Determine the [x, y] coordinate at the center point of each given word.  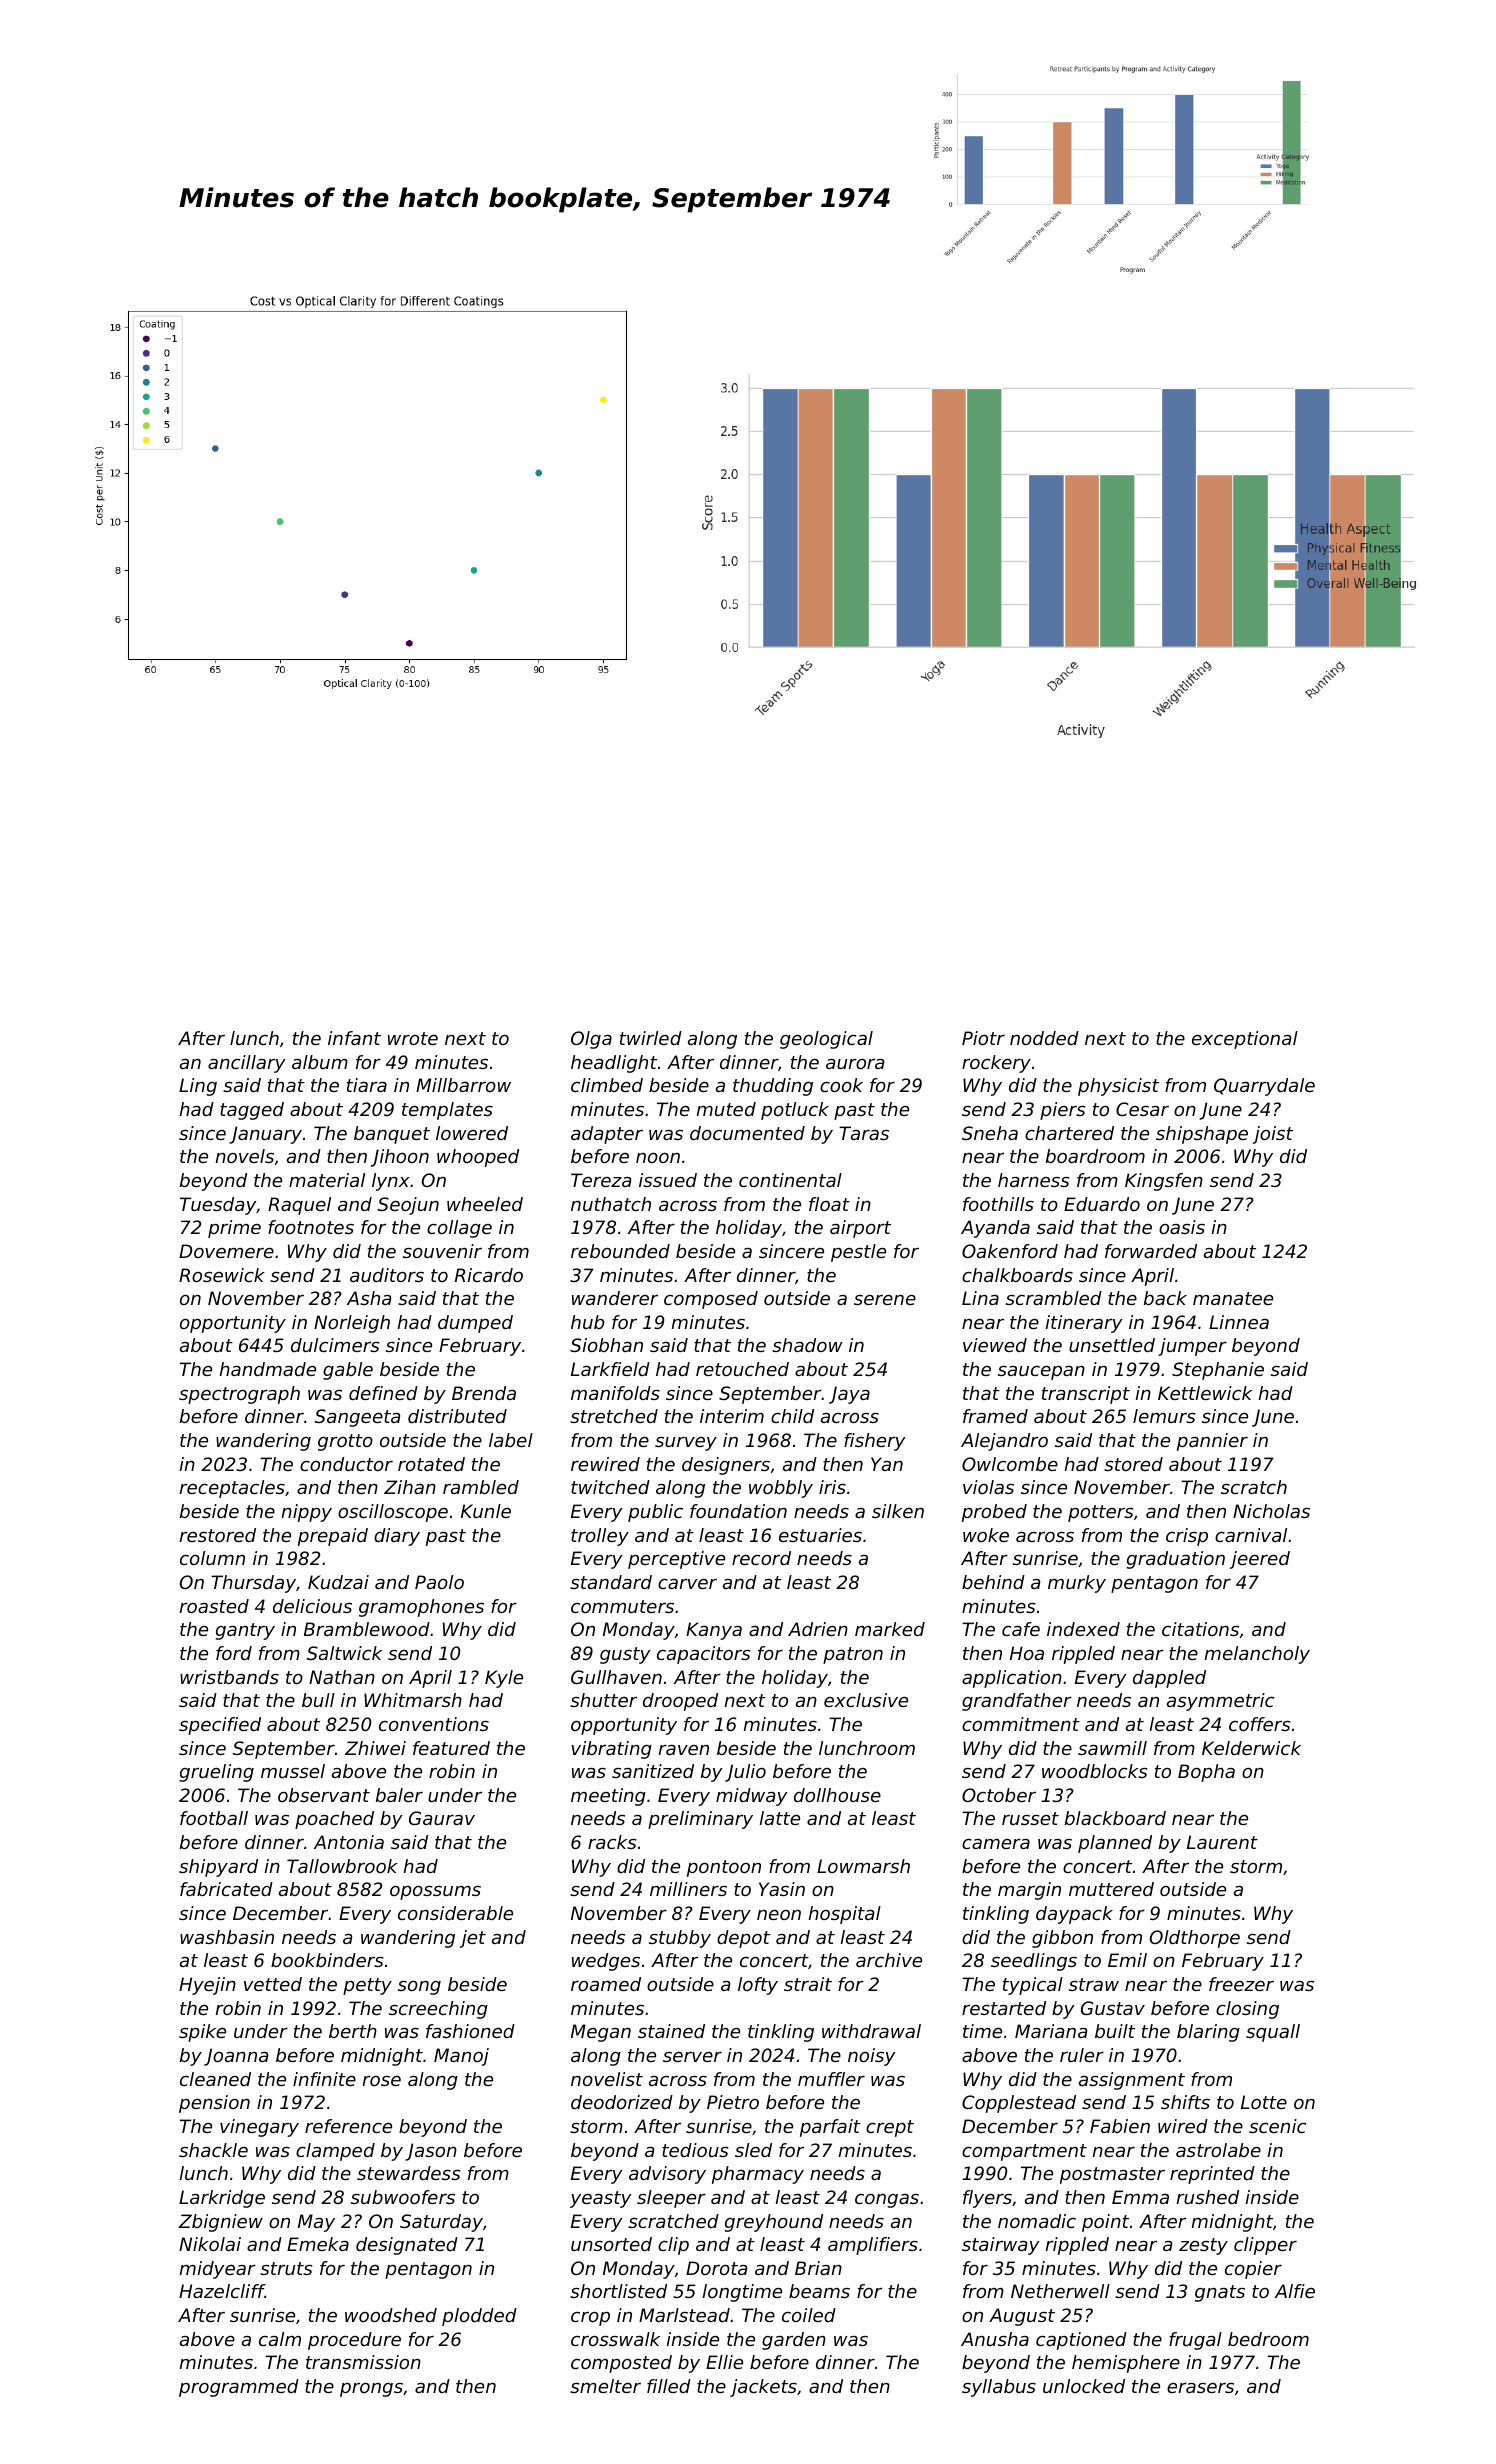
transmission [363, 2362]
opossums [435, 1893]
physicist [1118, 1087]
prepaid [333, 1537]
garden [794, 2341]
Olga [591, 1040]
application [1012, 1679]
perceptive [676, 1560]
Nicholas [1271, 1511]
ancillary [246, 1064]
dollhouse [837, 1795]
